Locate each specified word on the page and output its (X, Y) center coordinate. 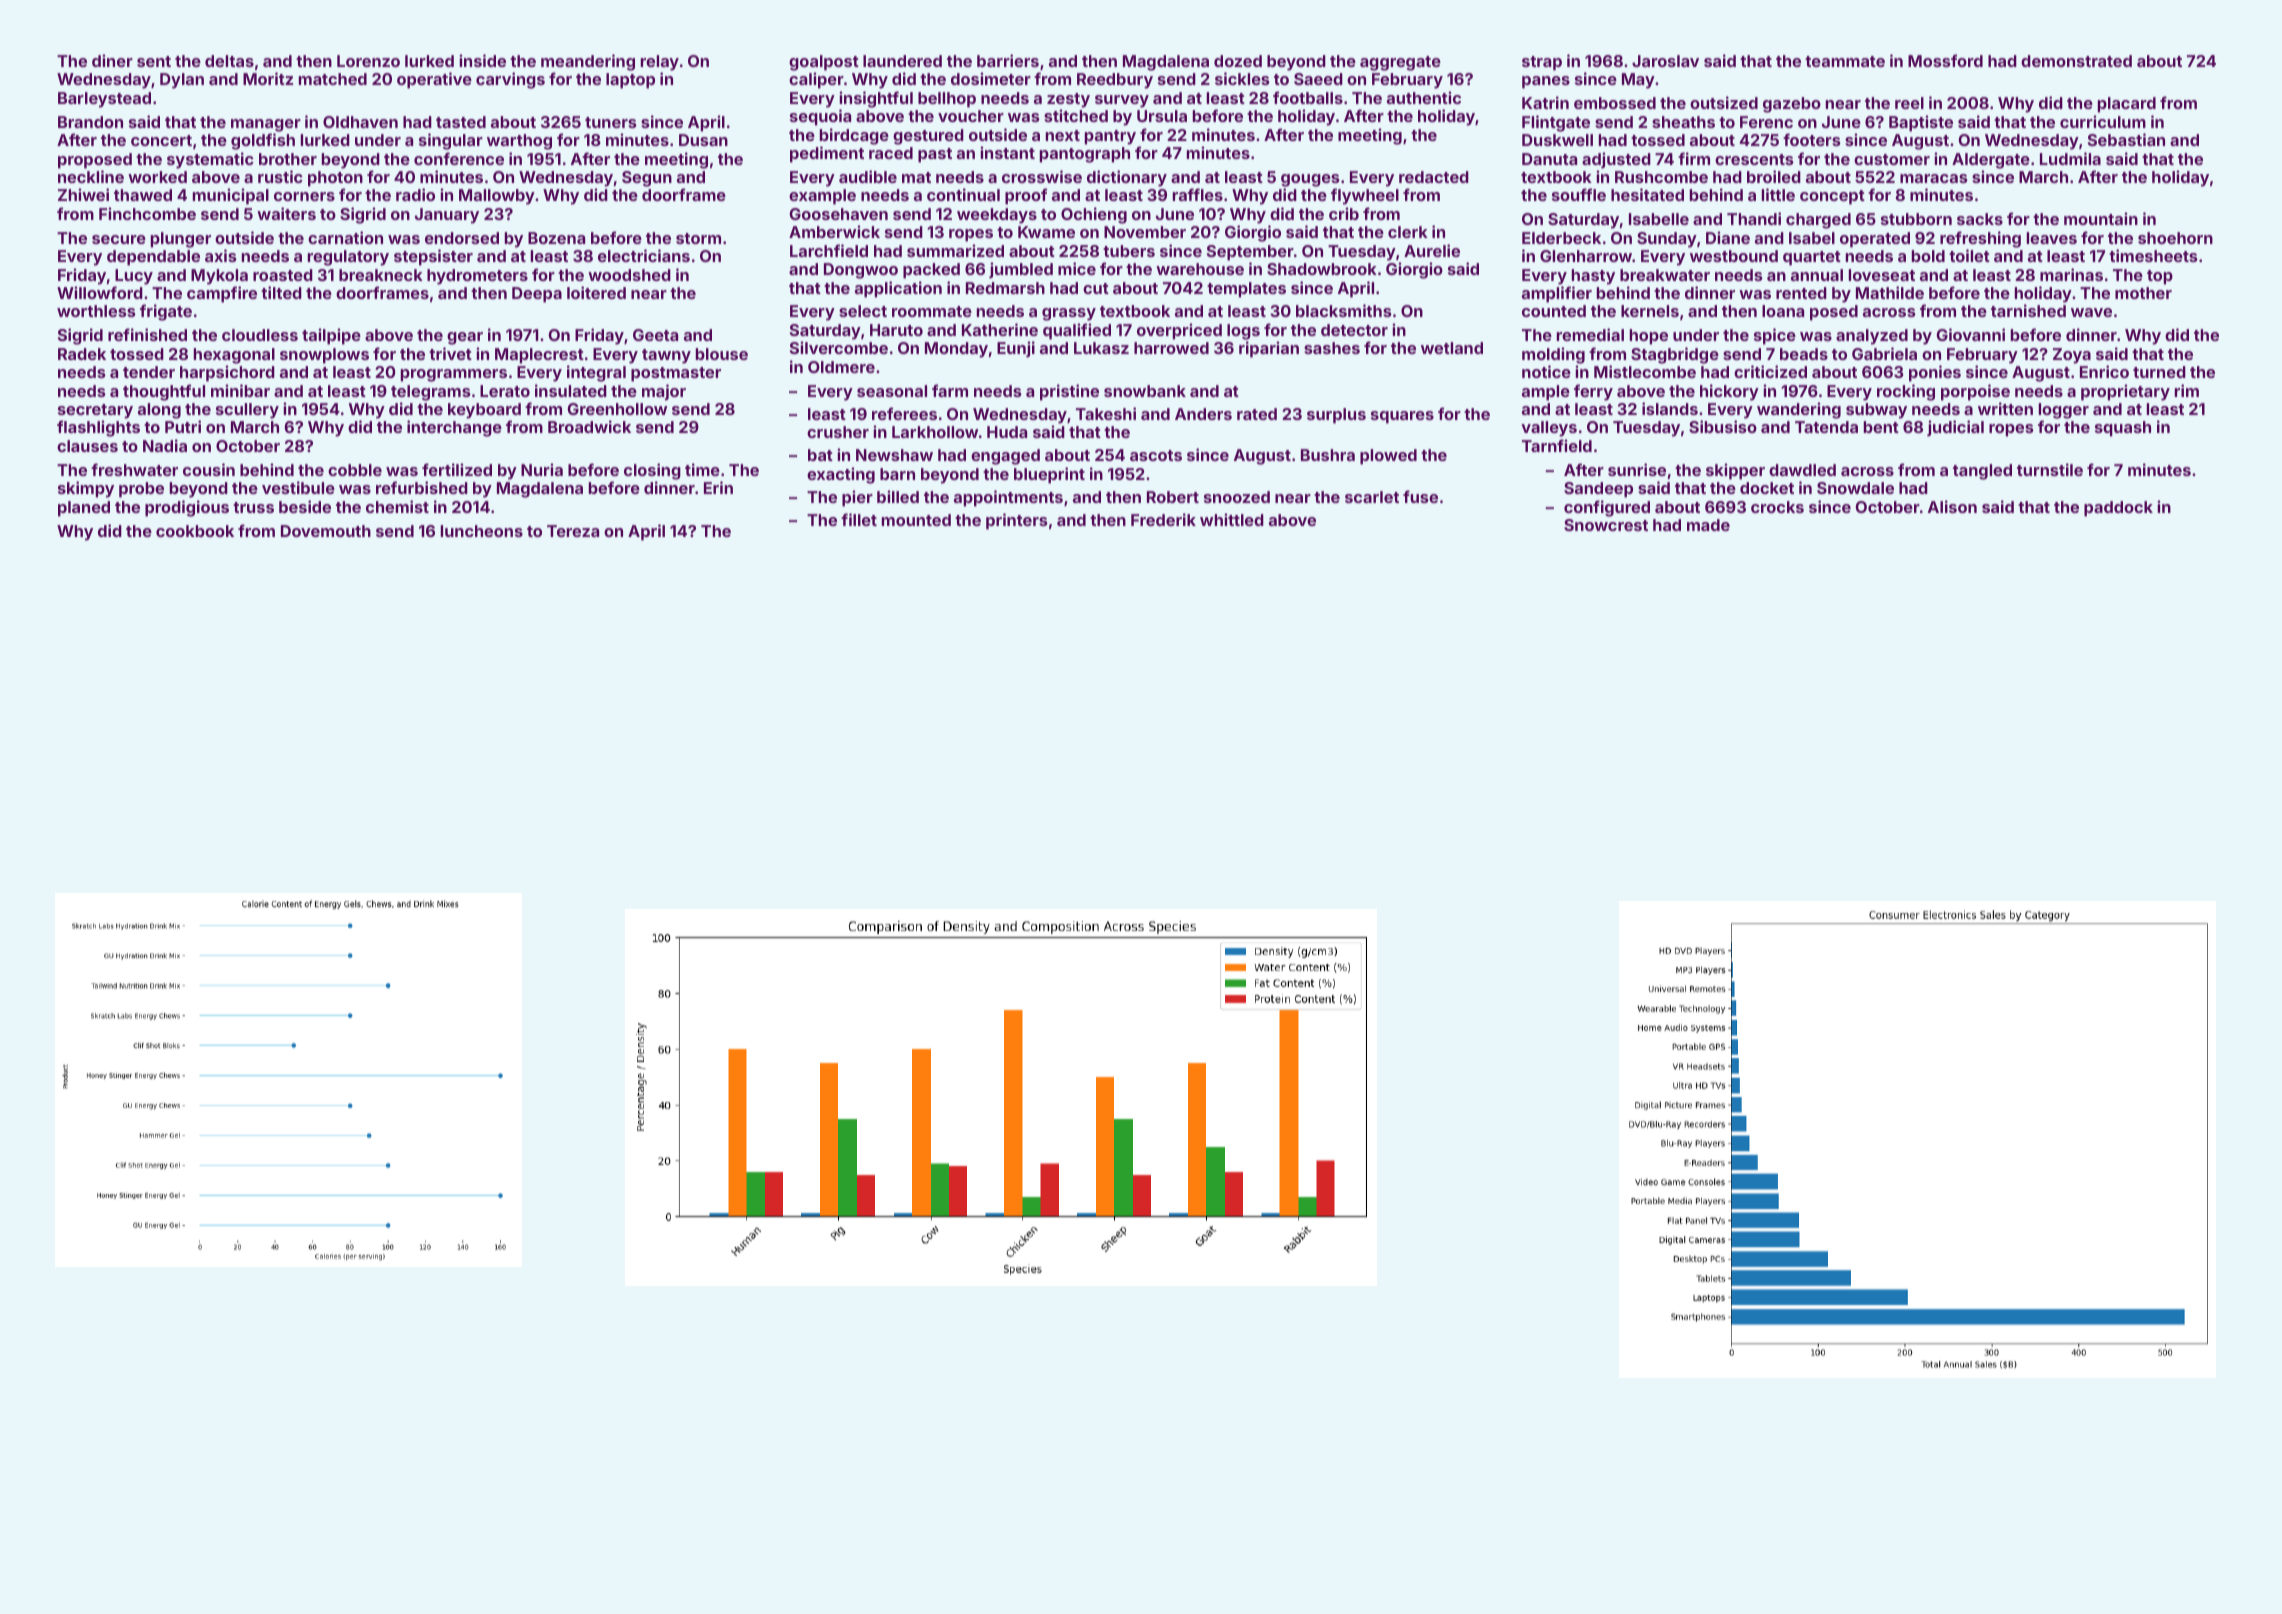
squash (2123, 429)
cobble (355, 470)
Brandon (90, 122)
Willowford (100, 292)
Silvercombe (839, 347)
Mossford (1945, 60)
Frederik (1163, 519)
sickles (1242, 78)
